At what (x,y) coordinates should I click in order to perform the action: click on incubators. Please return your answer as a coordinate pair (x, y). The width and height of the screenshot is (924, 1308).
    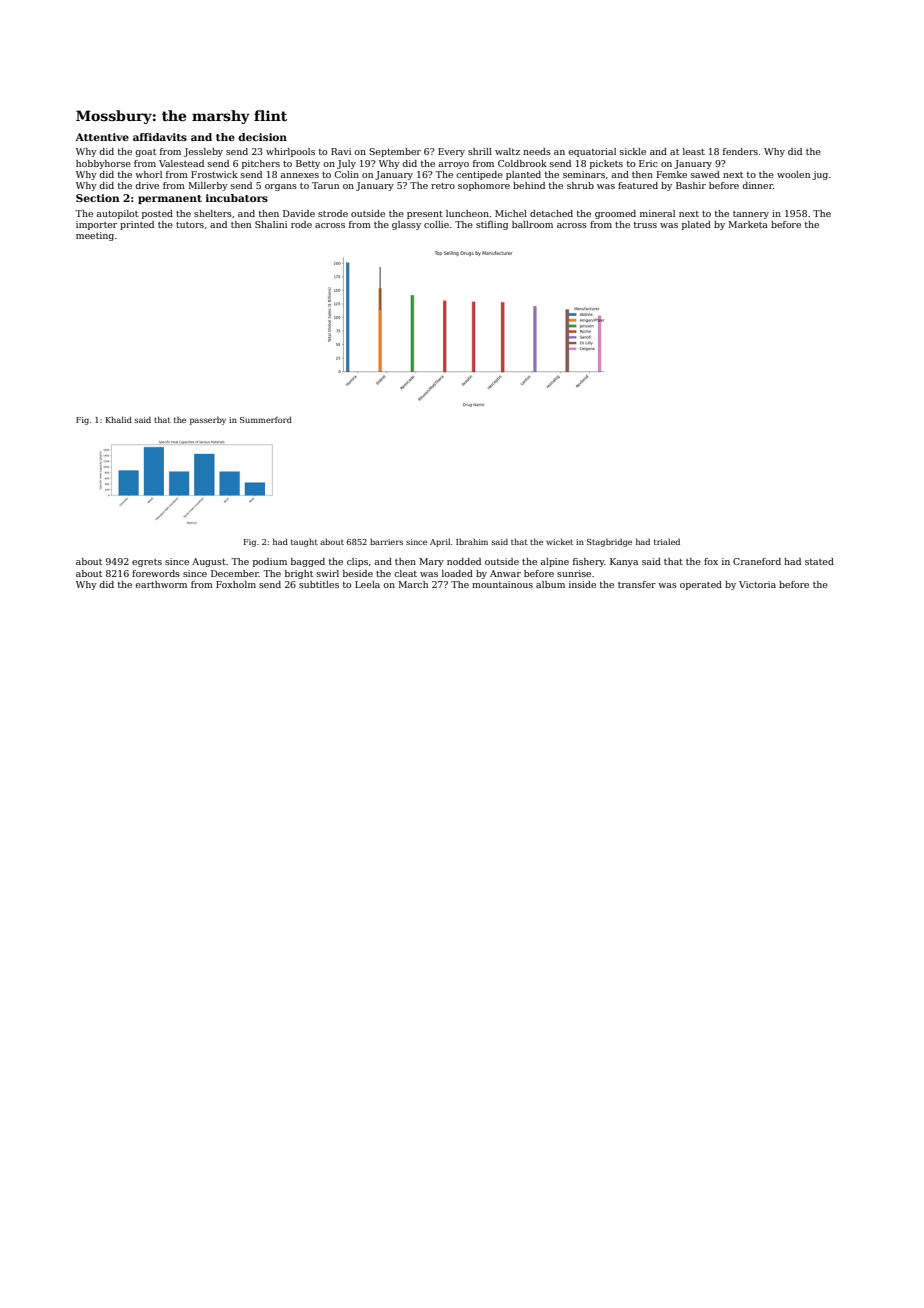
    Looking at the image, I should click on (237, 198).
